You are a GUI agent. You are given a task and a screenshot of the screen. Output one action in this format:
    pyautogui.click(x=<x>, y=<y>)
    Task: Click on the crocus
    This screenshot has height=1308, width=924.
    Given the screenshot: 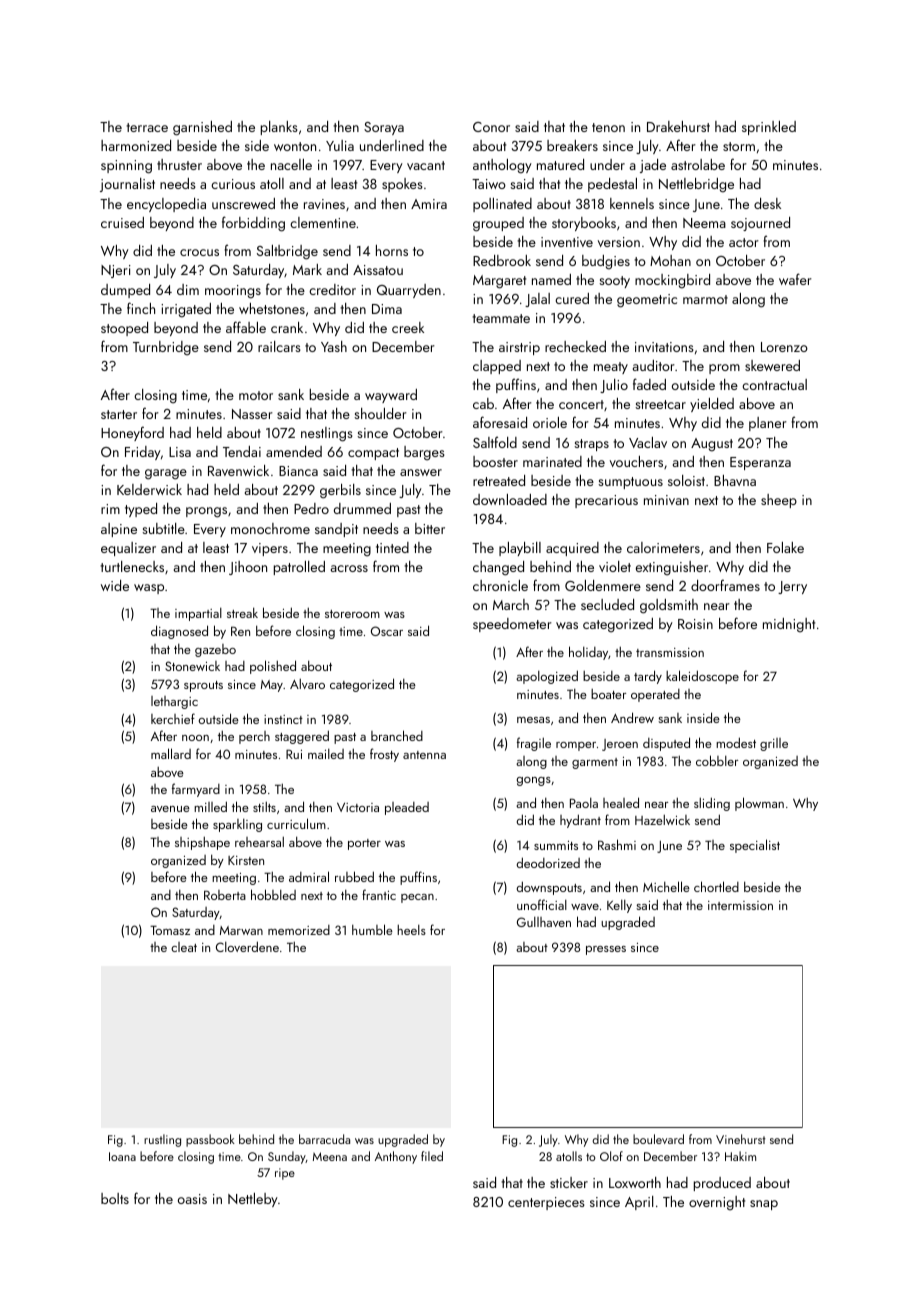 What is the action you would take?
    pyautogui.click(x=199, y=252)
